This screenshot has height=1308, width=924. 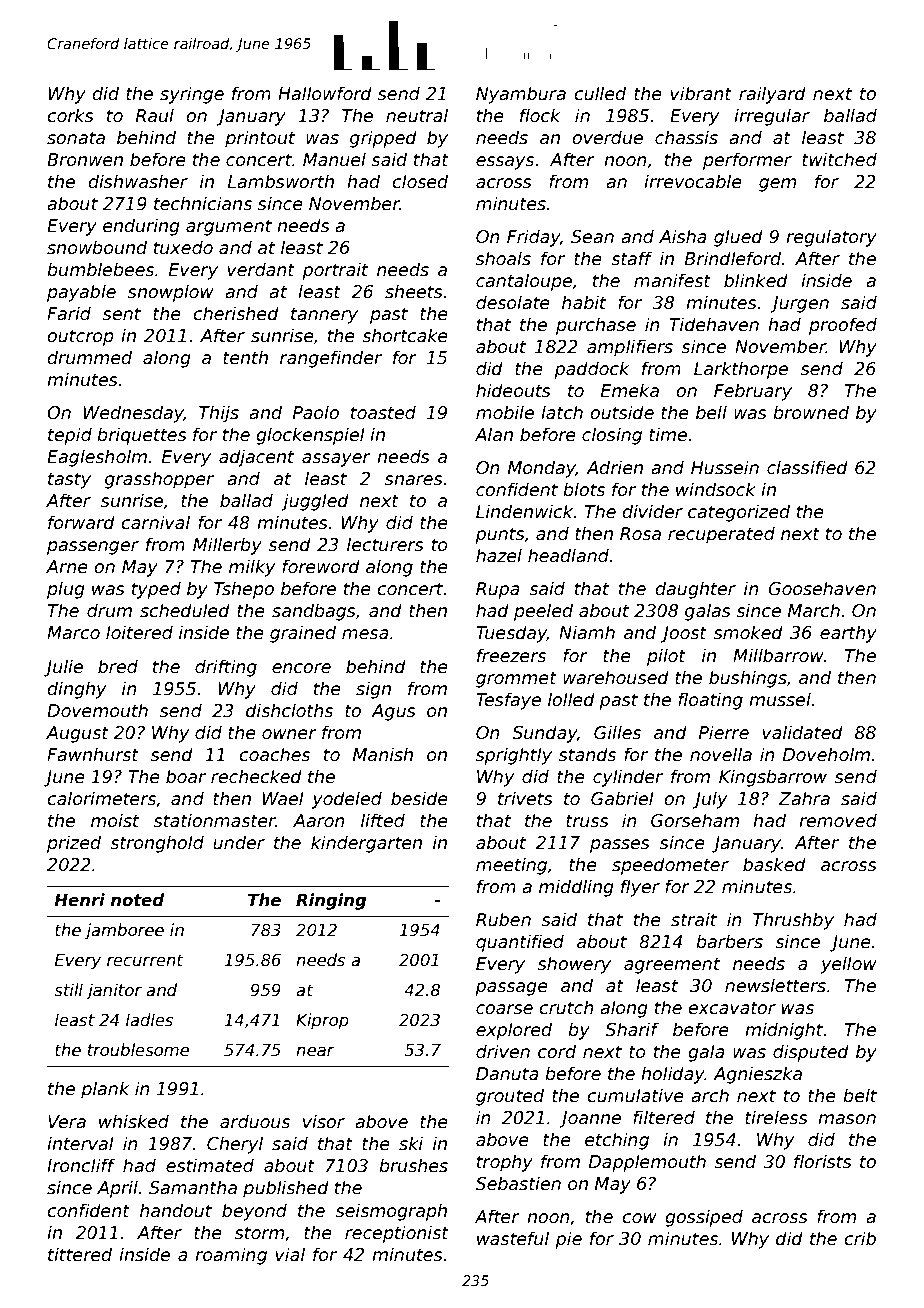 What do you see at coordinates (511, 866) in the screenshot?
I see `meeting` at bounding box center [511, 866].
